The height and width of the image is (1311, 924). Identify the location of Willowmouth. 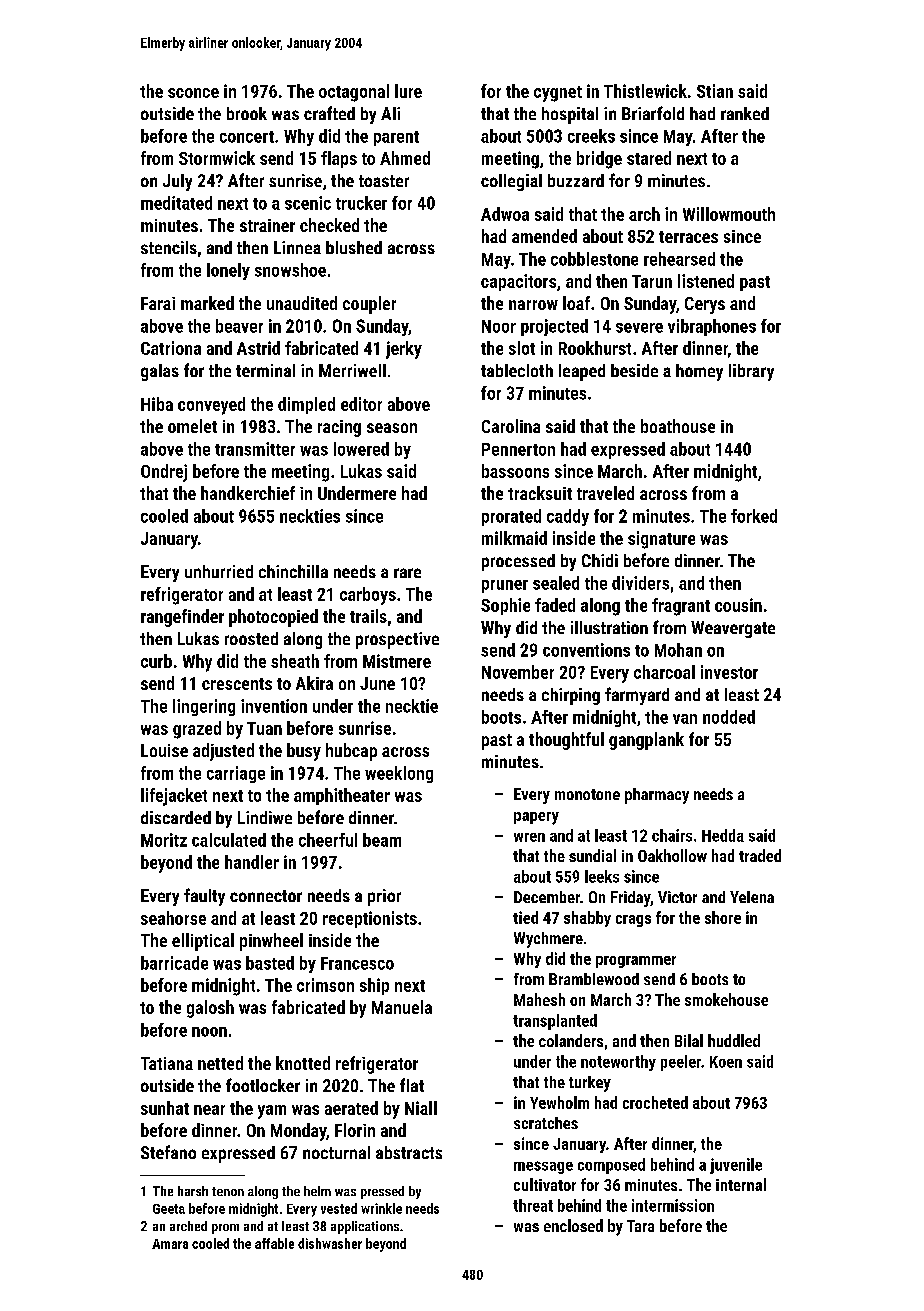
(729, 214).
